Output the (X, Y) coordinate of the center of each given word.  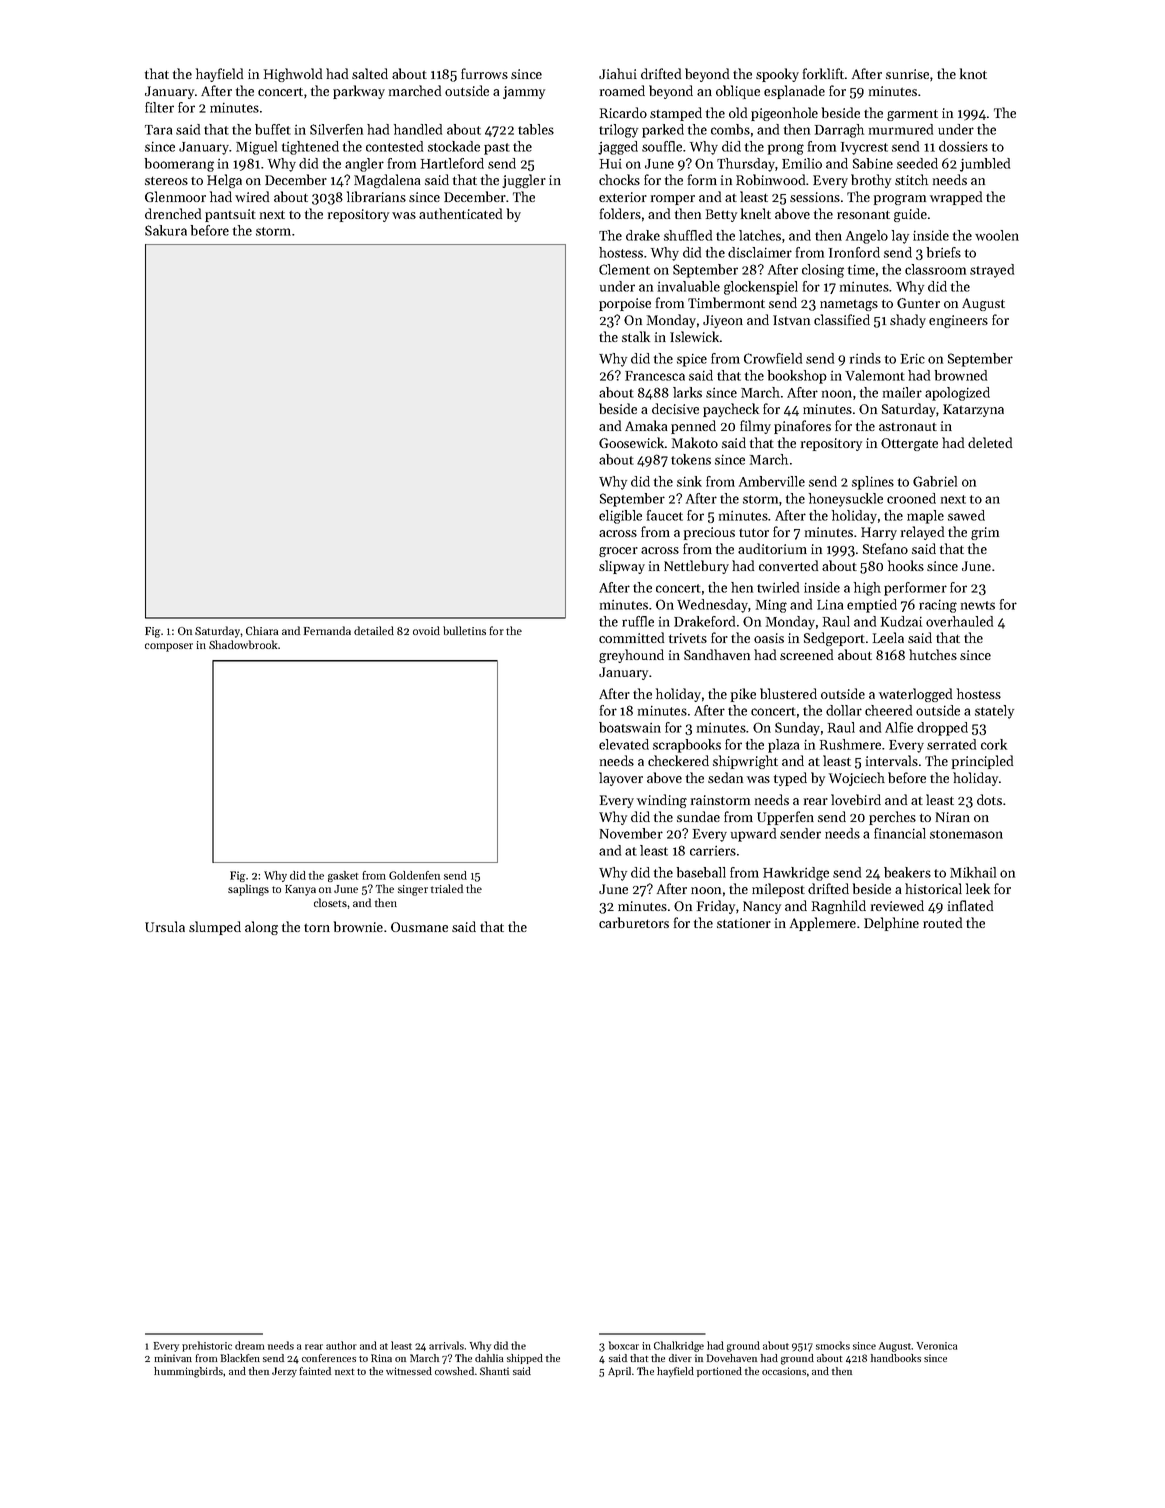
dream (249, 1345)
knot (973, 73)
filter (159, 107)
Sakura (166, 230)
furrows (484, 73)
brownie (358, 926)
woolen (997, 235)
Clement (624, 269)
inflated (970, 905)
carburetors (634, 922)
